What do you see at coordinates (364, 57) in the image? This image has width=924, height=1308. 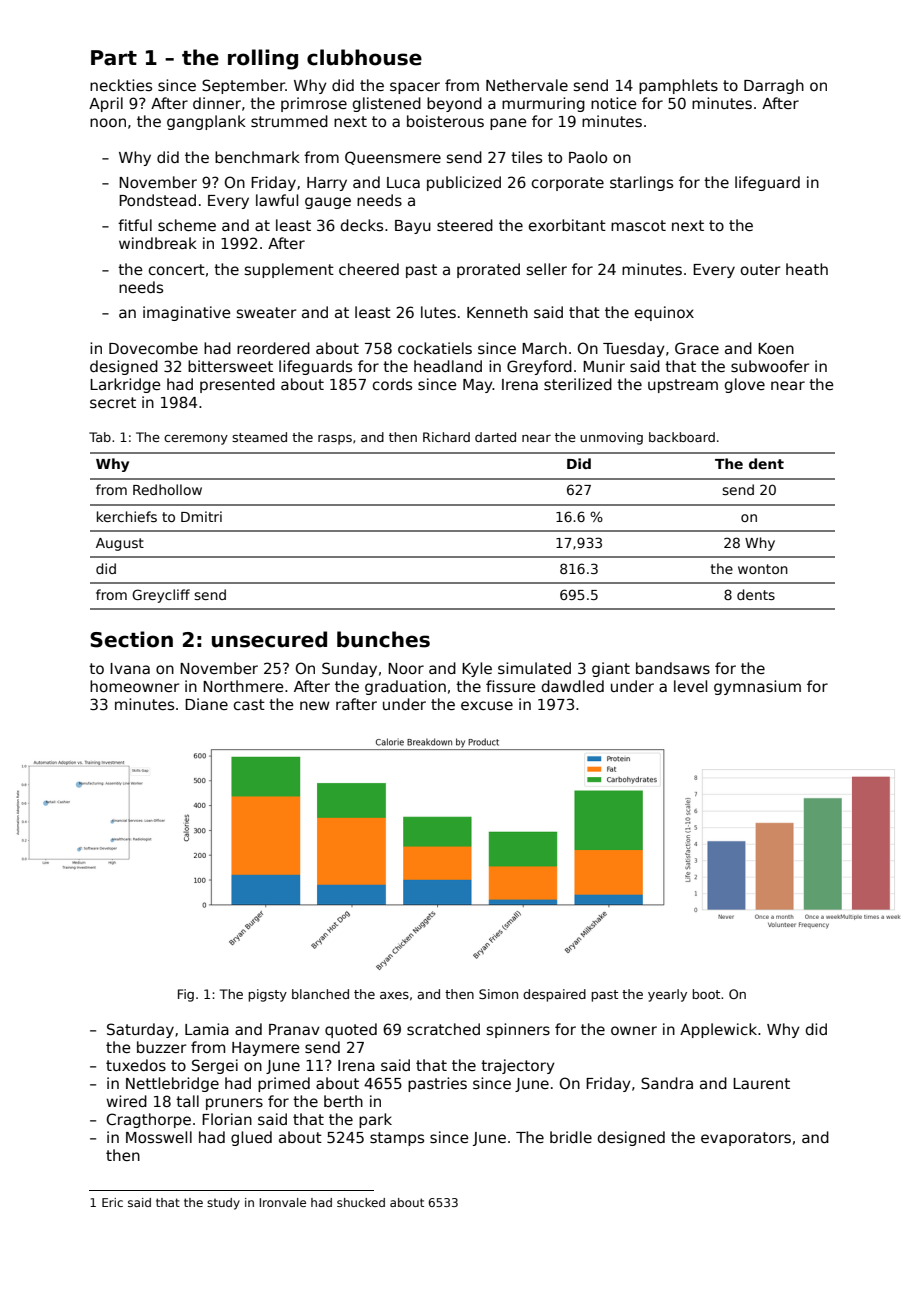 I see `clubhouse` at bounding box center [364, 57].
